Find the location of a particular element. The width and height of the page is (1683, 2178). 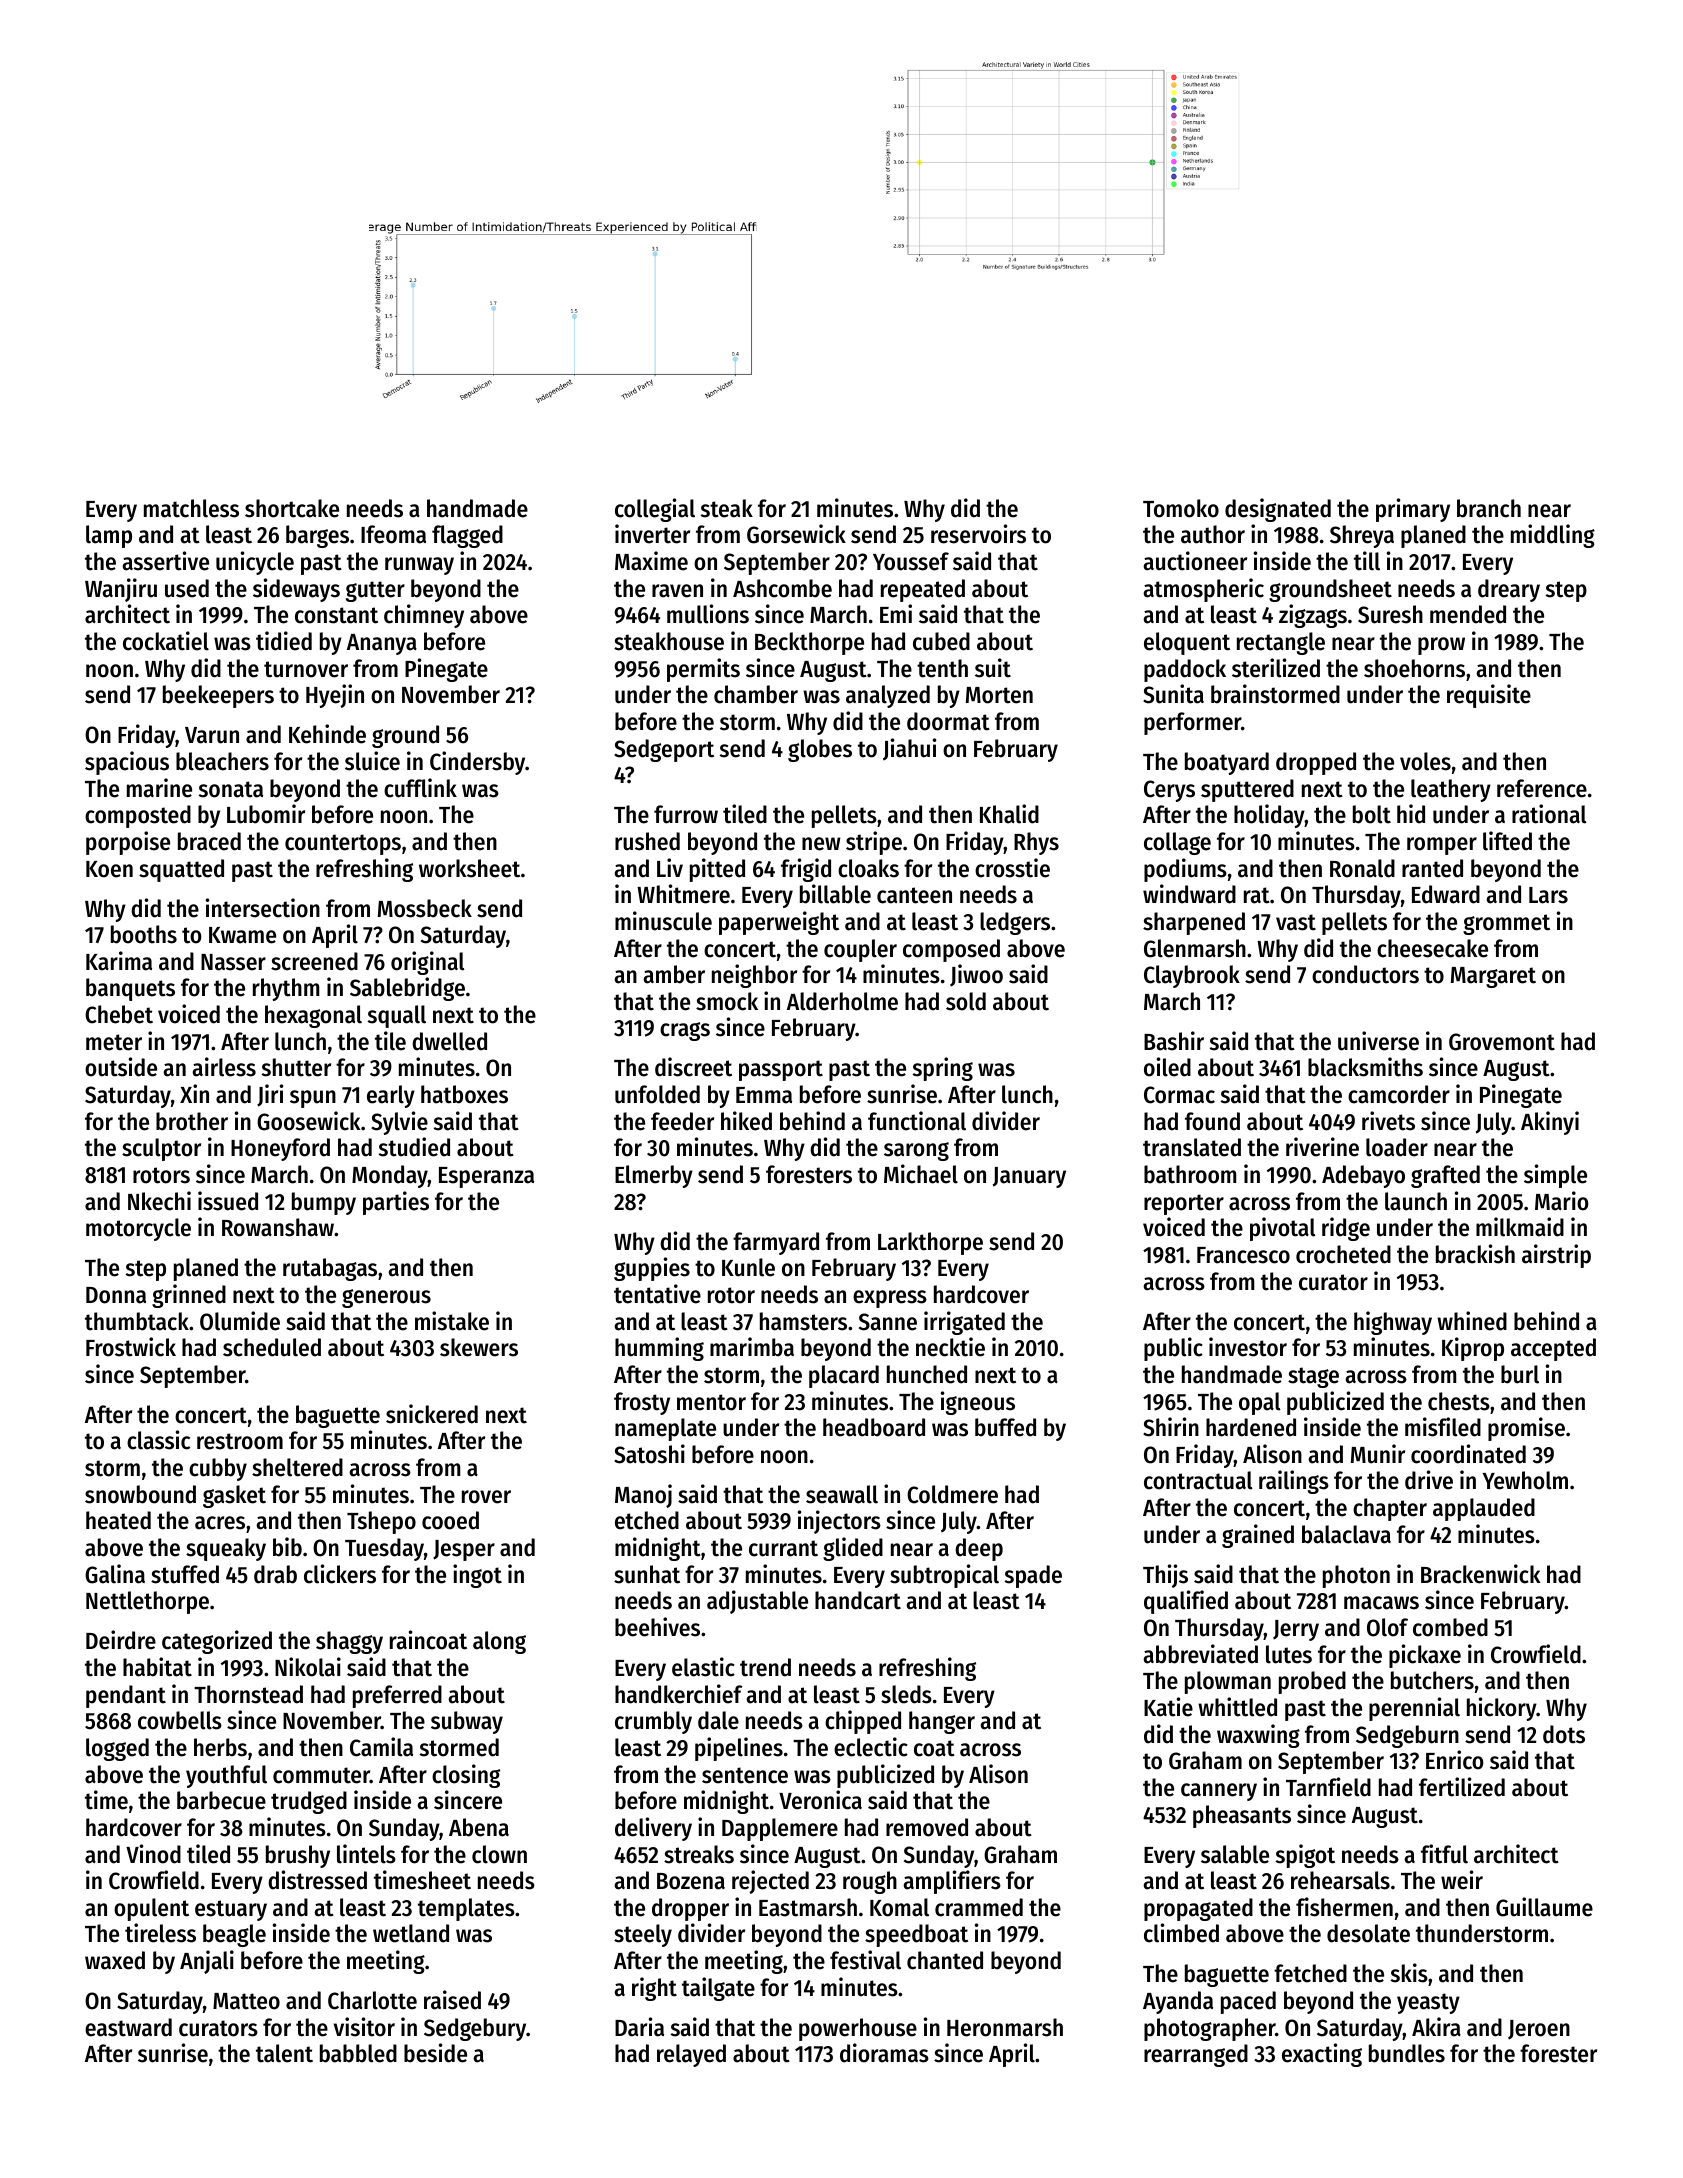

Bozena is located at coordinates (691, 1881).
